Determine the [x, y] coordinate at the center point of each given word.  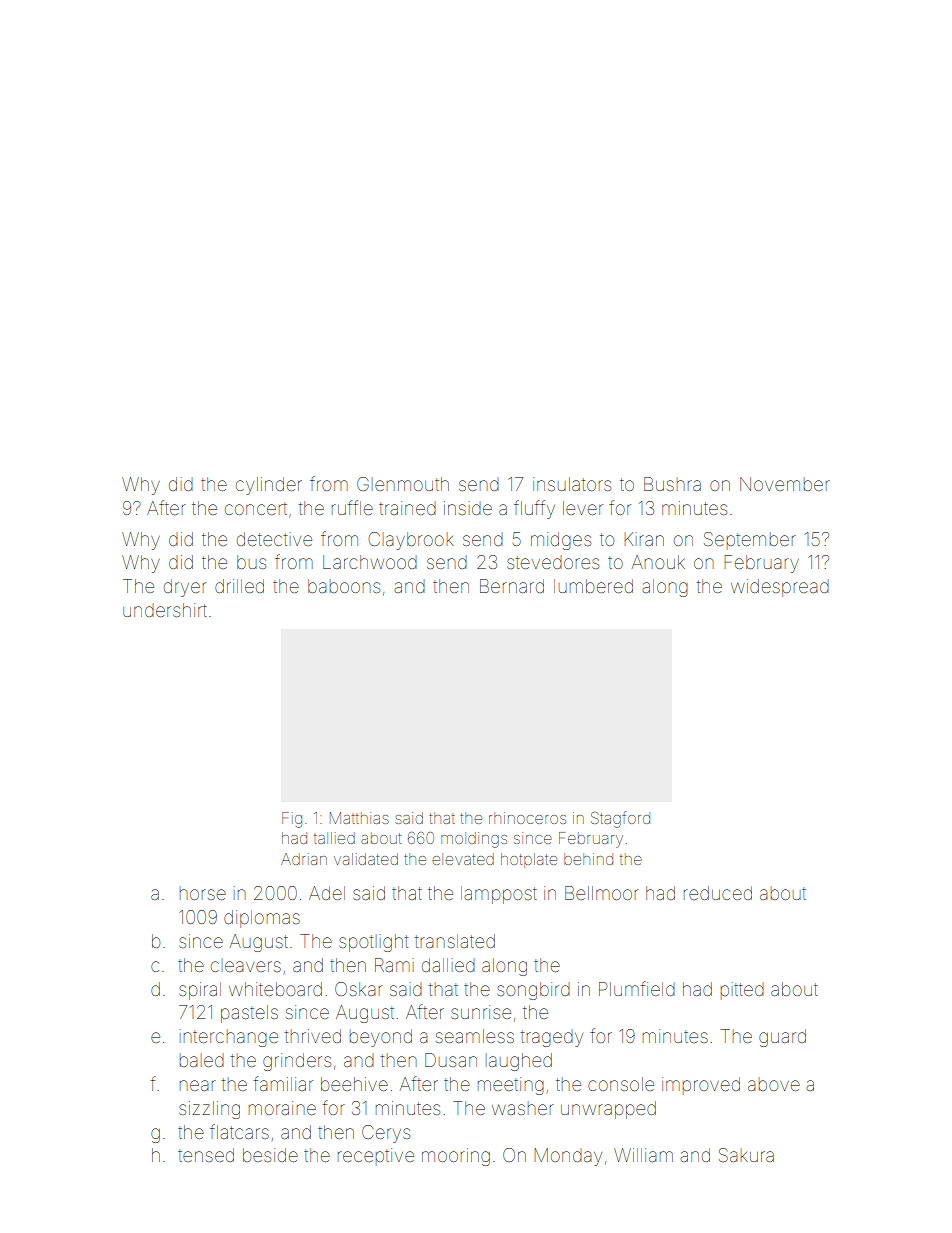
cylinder [269, 486]
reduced [718, 893]
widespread [780, 588]
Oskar [359, 989]
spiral [200, 991]
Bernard [512, 586]
